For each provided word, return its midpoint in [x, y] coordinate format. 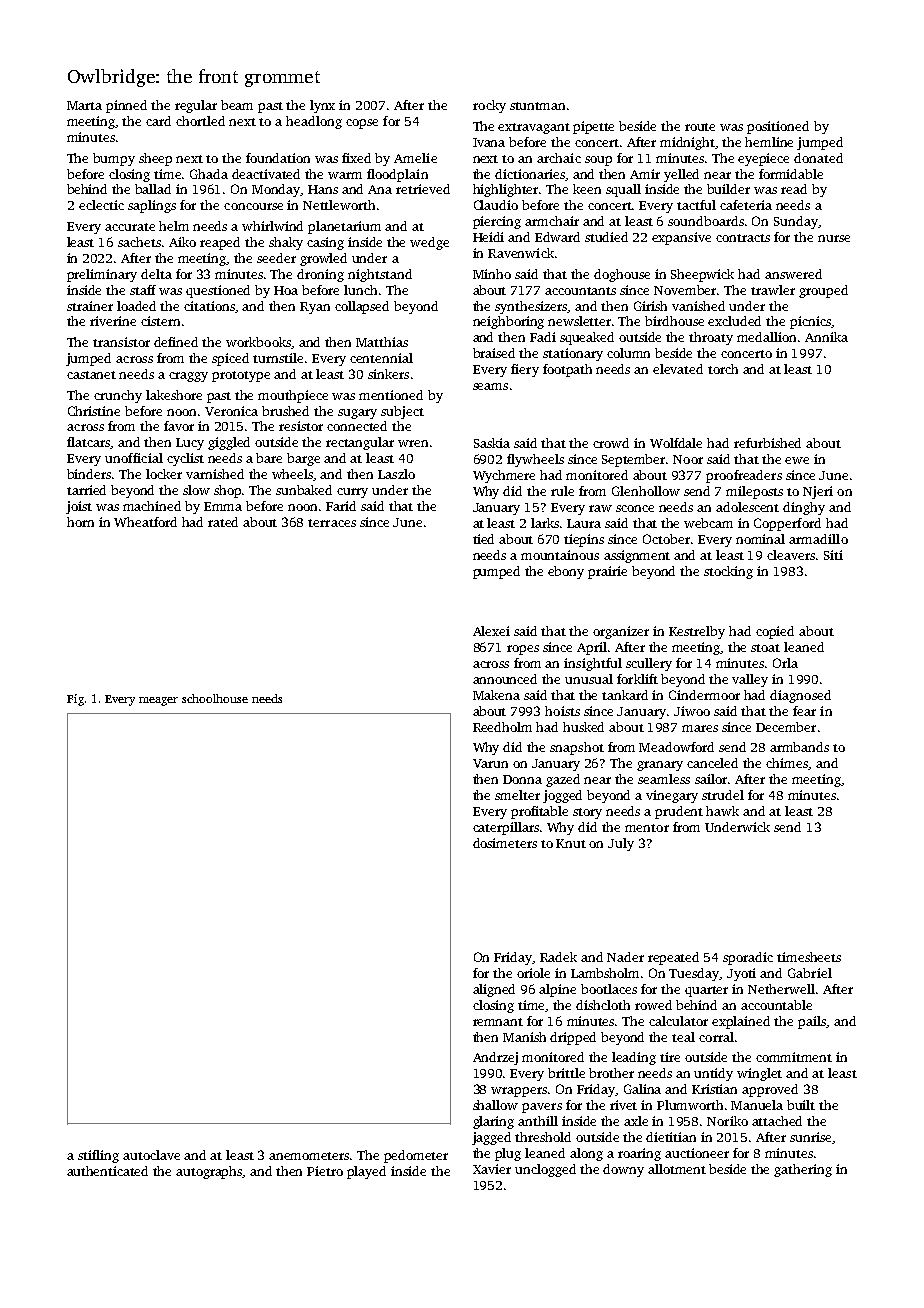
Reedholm [502, 727]
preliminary [102, 275]
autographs [209, 1172]
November [685, 290]
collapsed [362, 307]
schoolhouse [215, 698]
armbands [799, 747]
